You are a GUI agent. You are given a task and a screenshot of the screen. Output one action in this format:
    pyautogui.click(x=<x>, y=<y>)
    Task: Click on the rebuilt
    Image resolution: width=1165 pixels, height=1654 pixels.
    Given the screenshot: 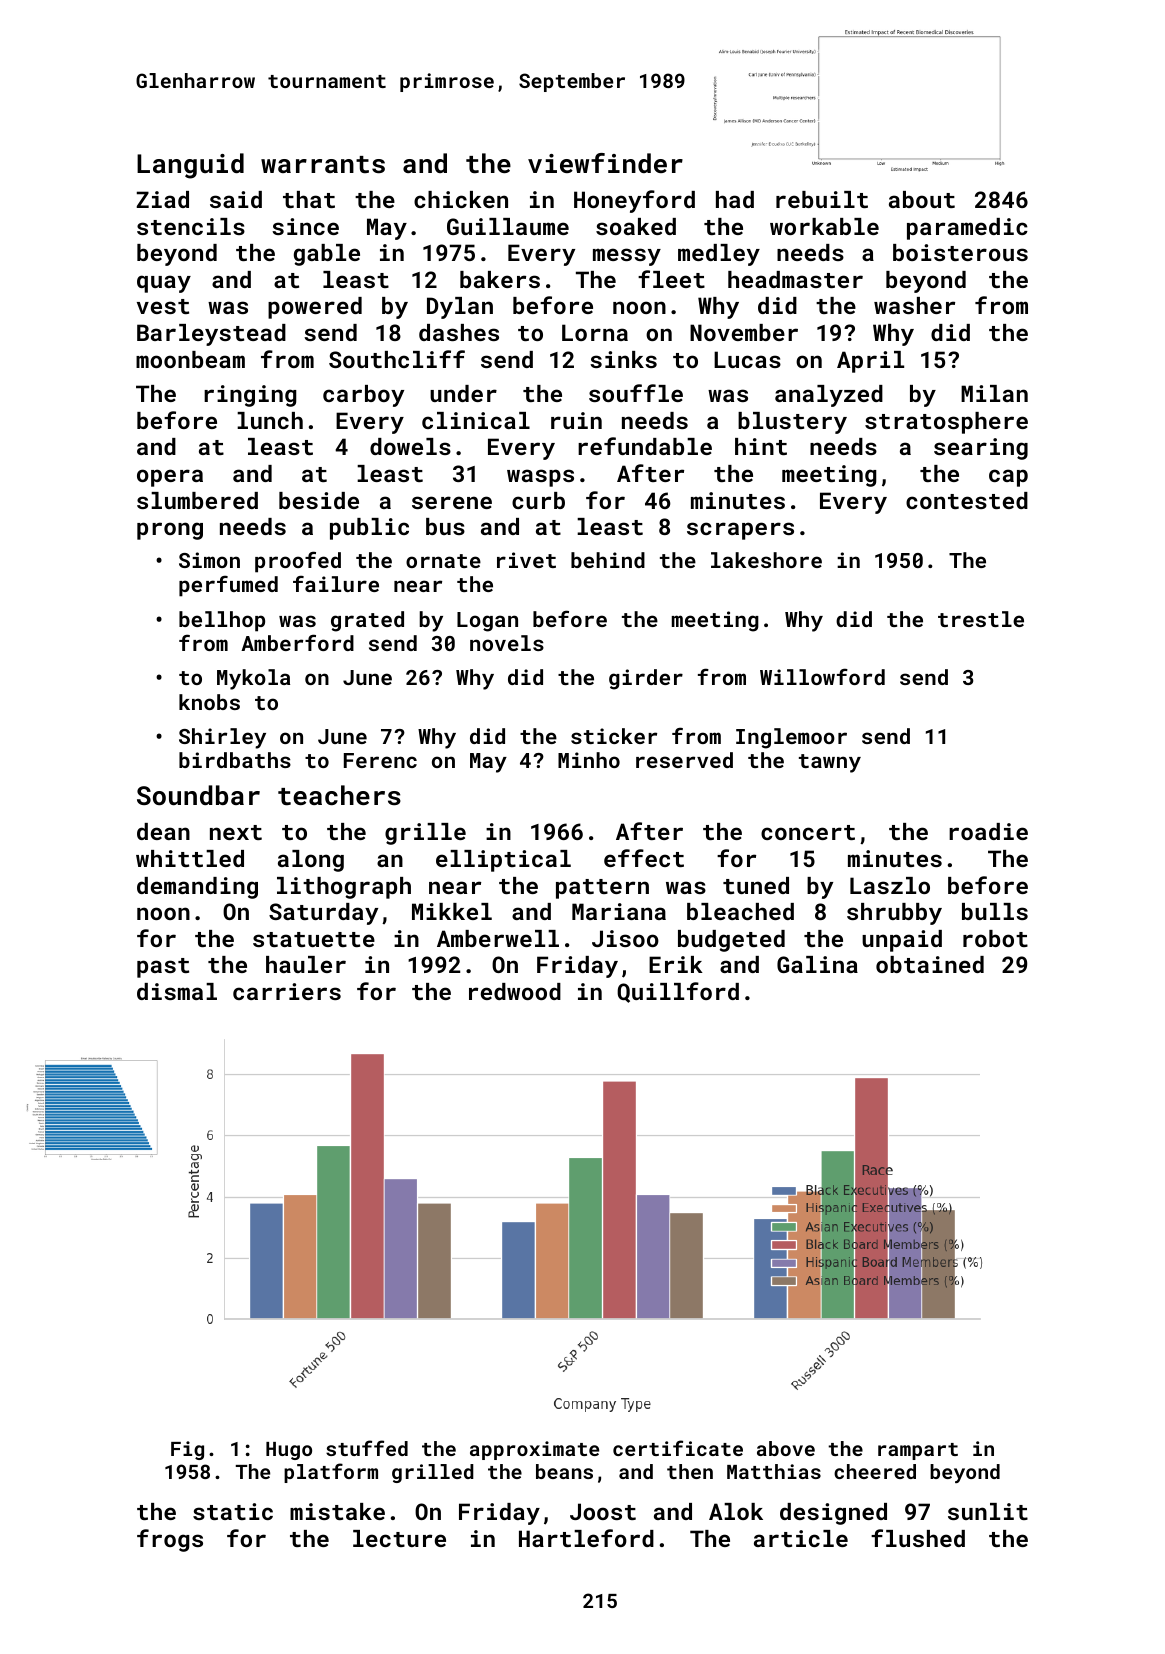 What is the action you would take?
    pyautogui.click(x=822, y=199)
